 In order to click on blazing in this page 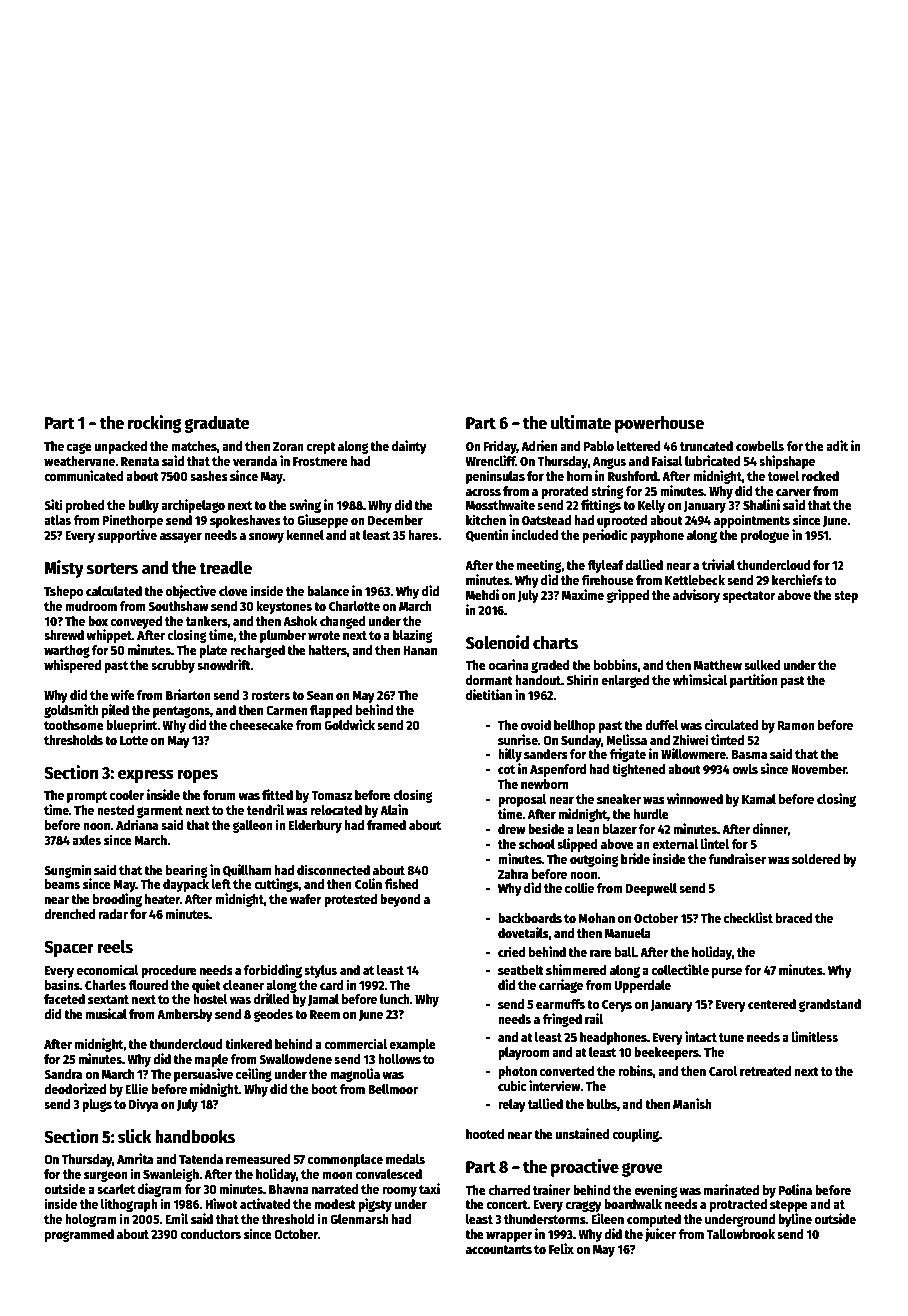, I will do `click(413, 636)`.
